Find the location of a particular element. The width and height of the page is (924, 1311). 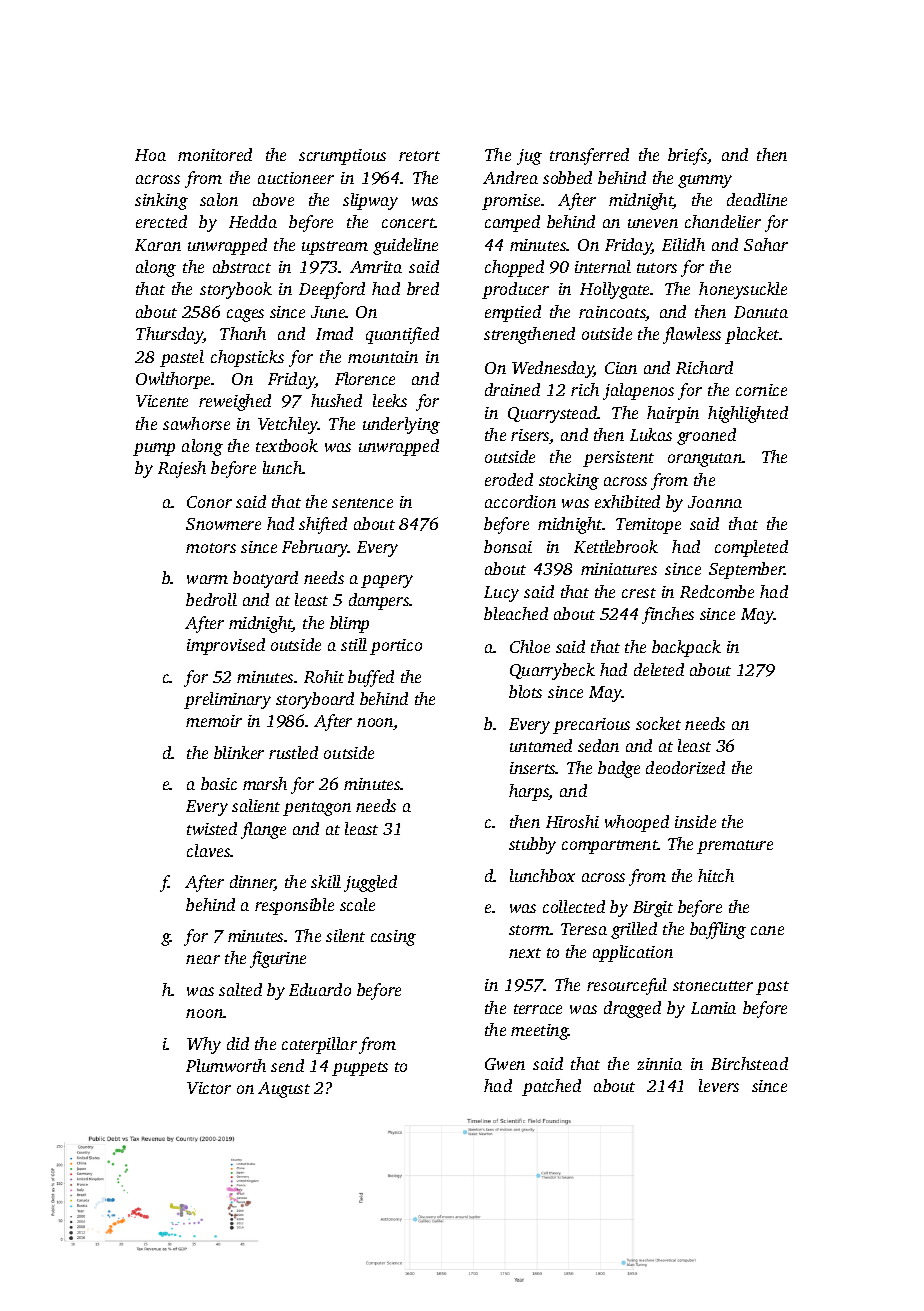

quantified is located at coordinates (402, 335).
